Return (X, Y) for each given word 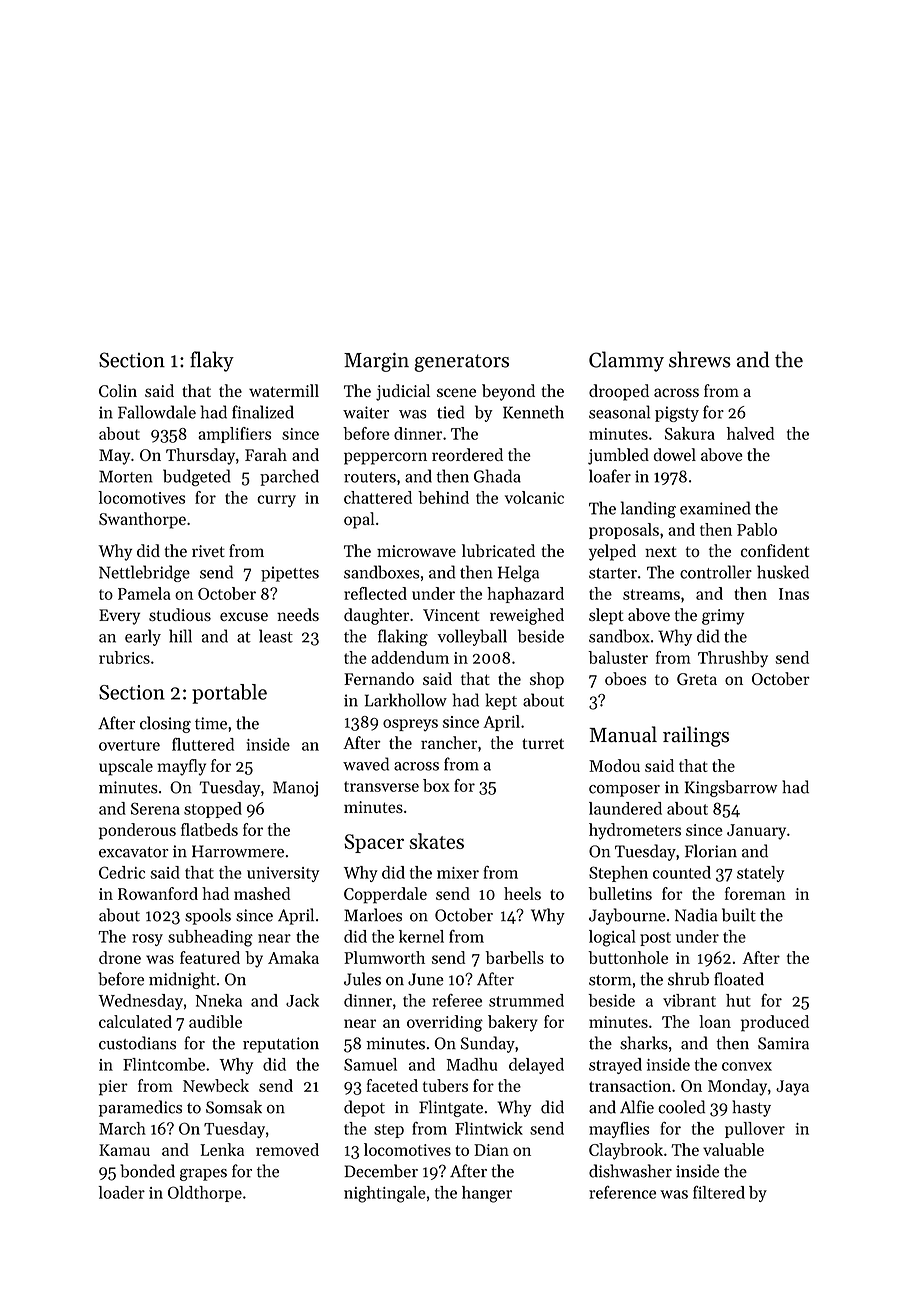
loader (121, 1192)
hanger (487, 1194)
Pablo (757, 529)
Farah (266, 454)
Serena (155, 808)
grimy (723, 617)
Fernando (379, 678)
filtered (719, 1192)
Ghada (497, 476)
